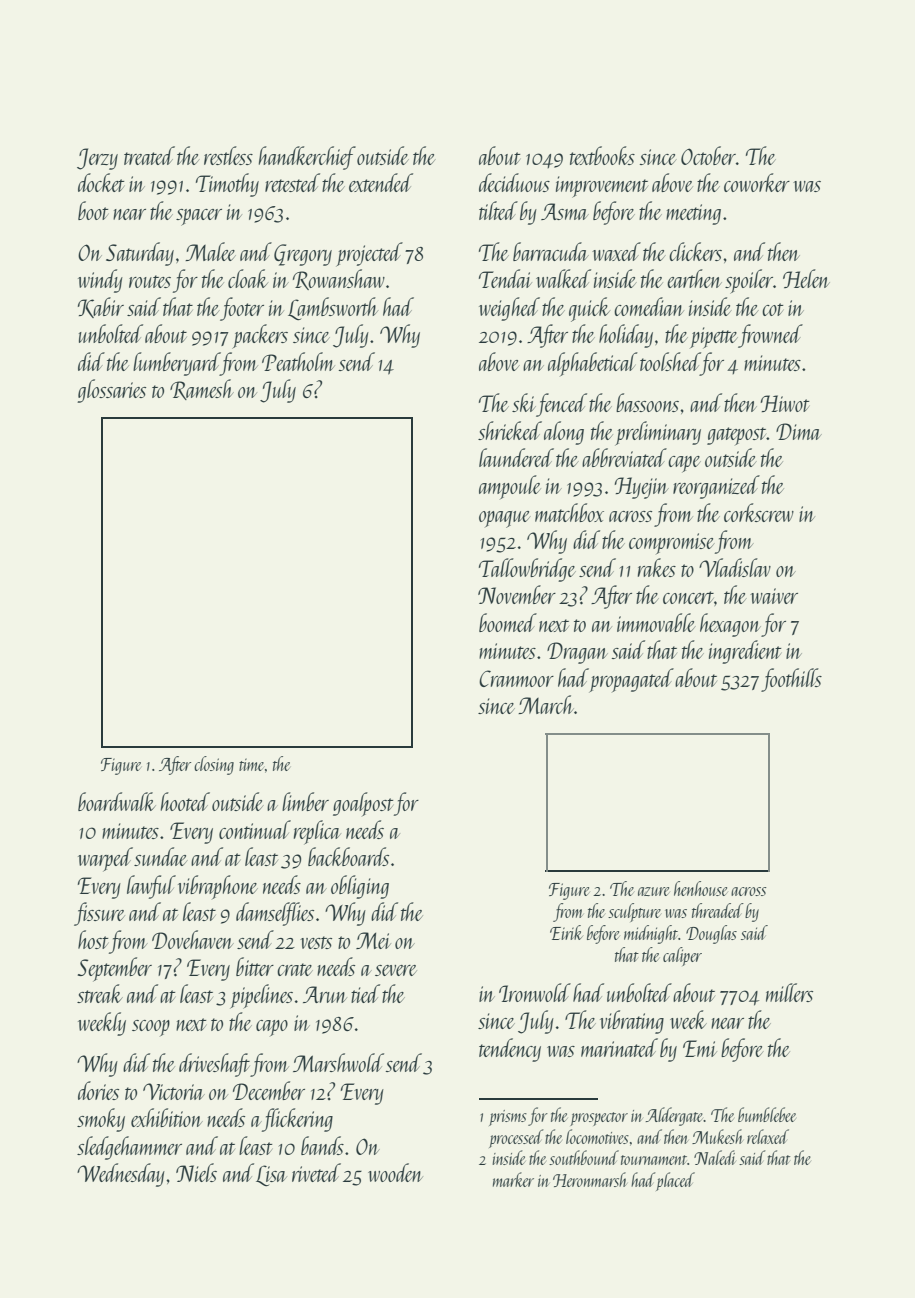 This image has width=915, height=1298. What do you see at coordinates (799, 431) in the image?
I see `Dima` at bounding box center [799, 431].
